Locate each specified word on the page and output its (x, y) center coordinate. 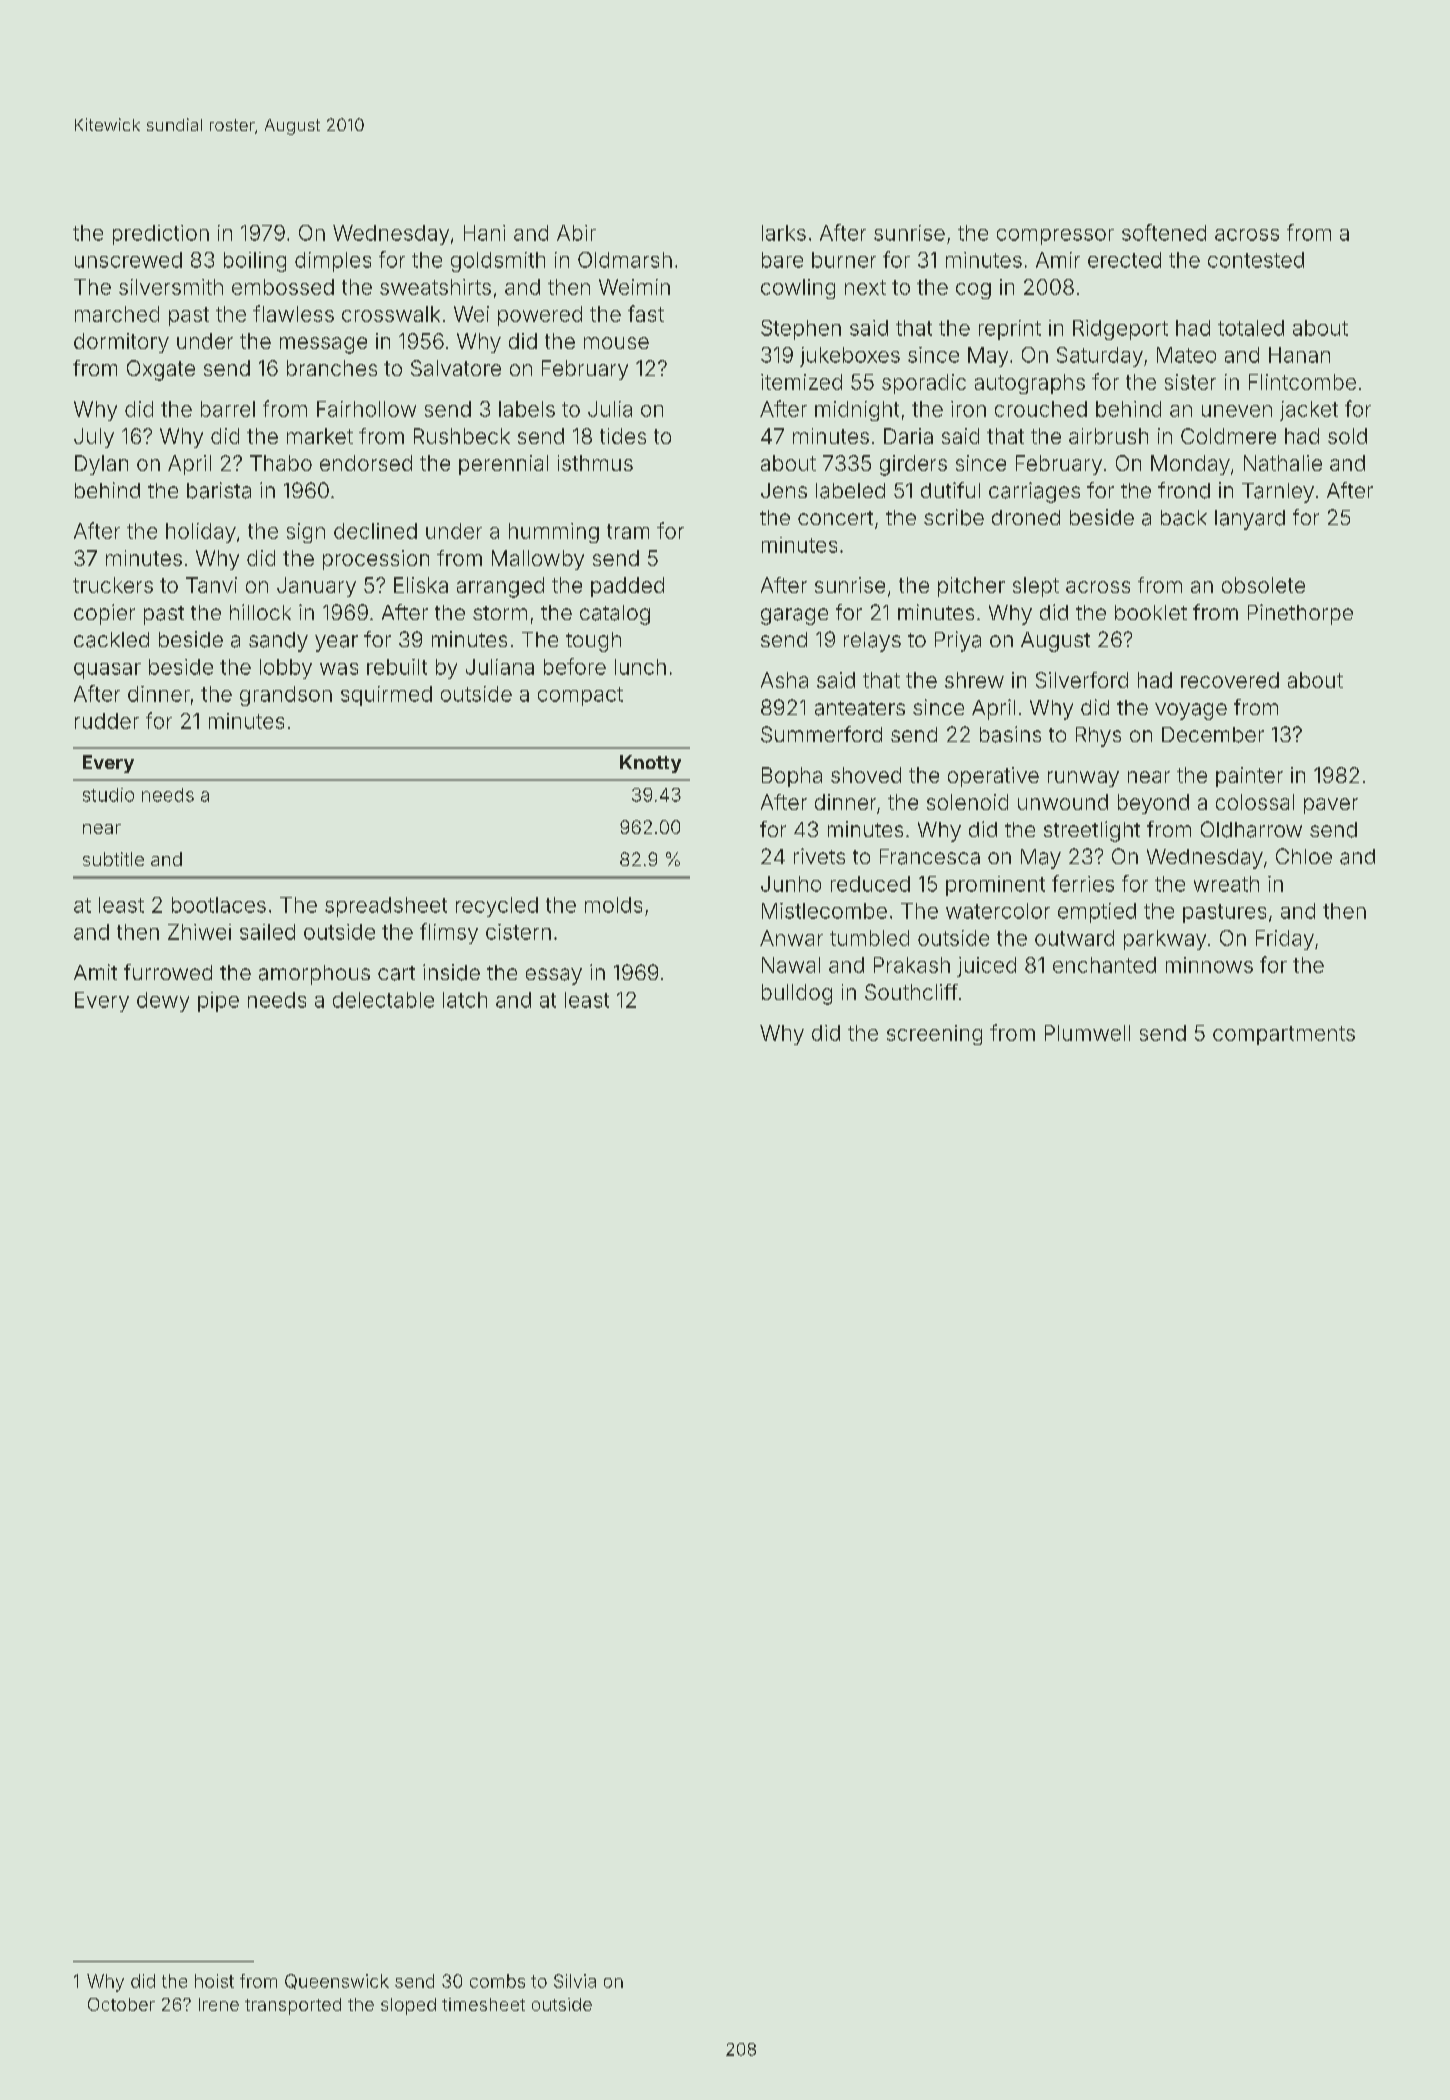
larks (784, 233)
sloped (408, 2006)
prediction (161, 235)
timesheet (483, 2004)
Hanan (1299, 355)
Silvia (575, 1981)
